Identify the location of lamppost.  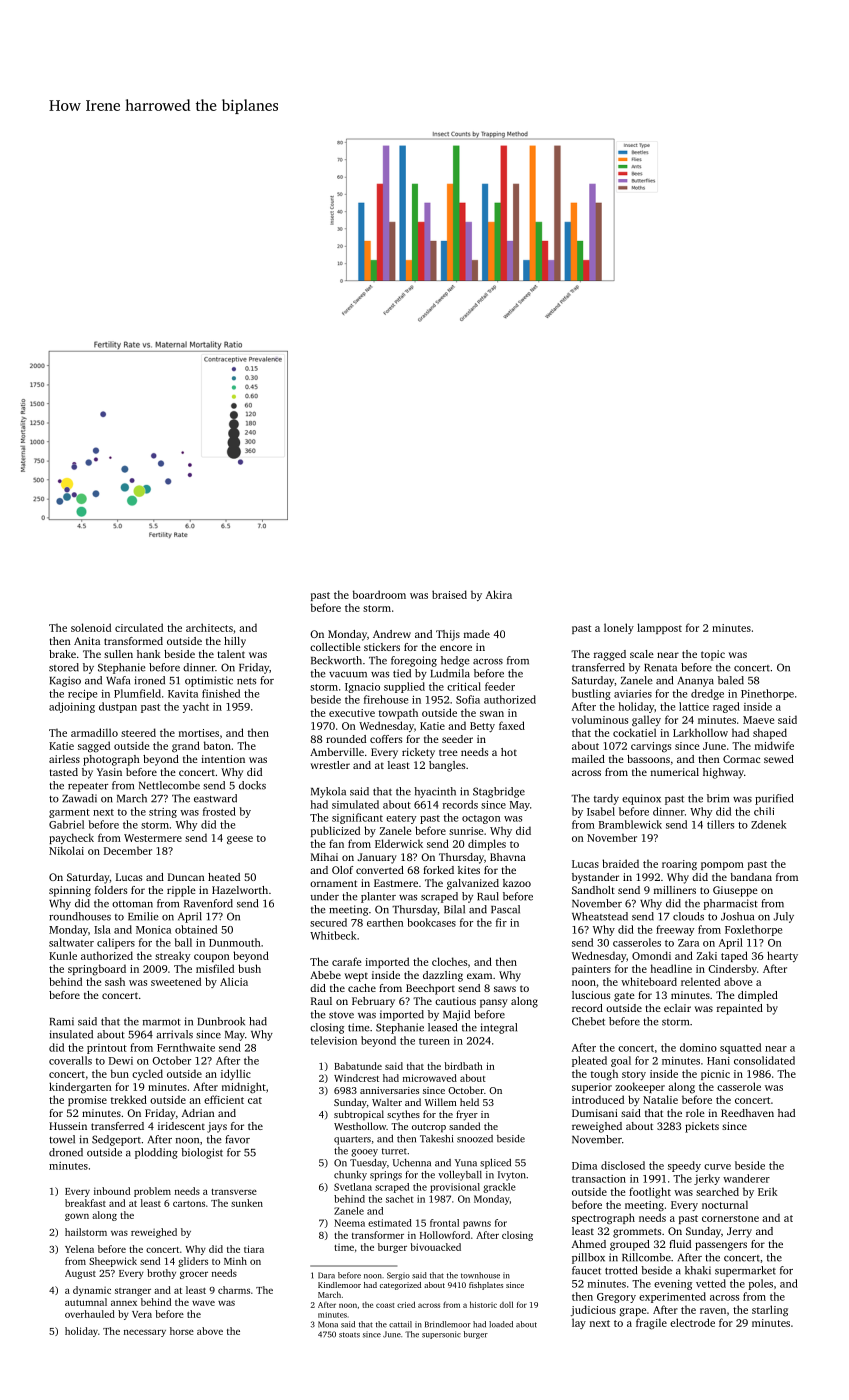
(659, 628).
